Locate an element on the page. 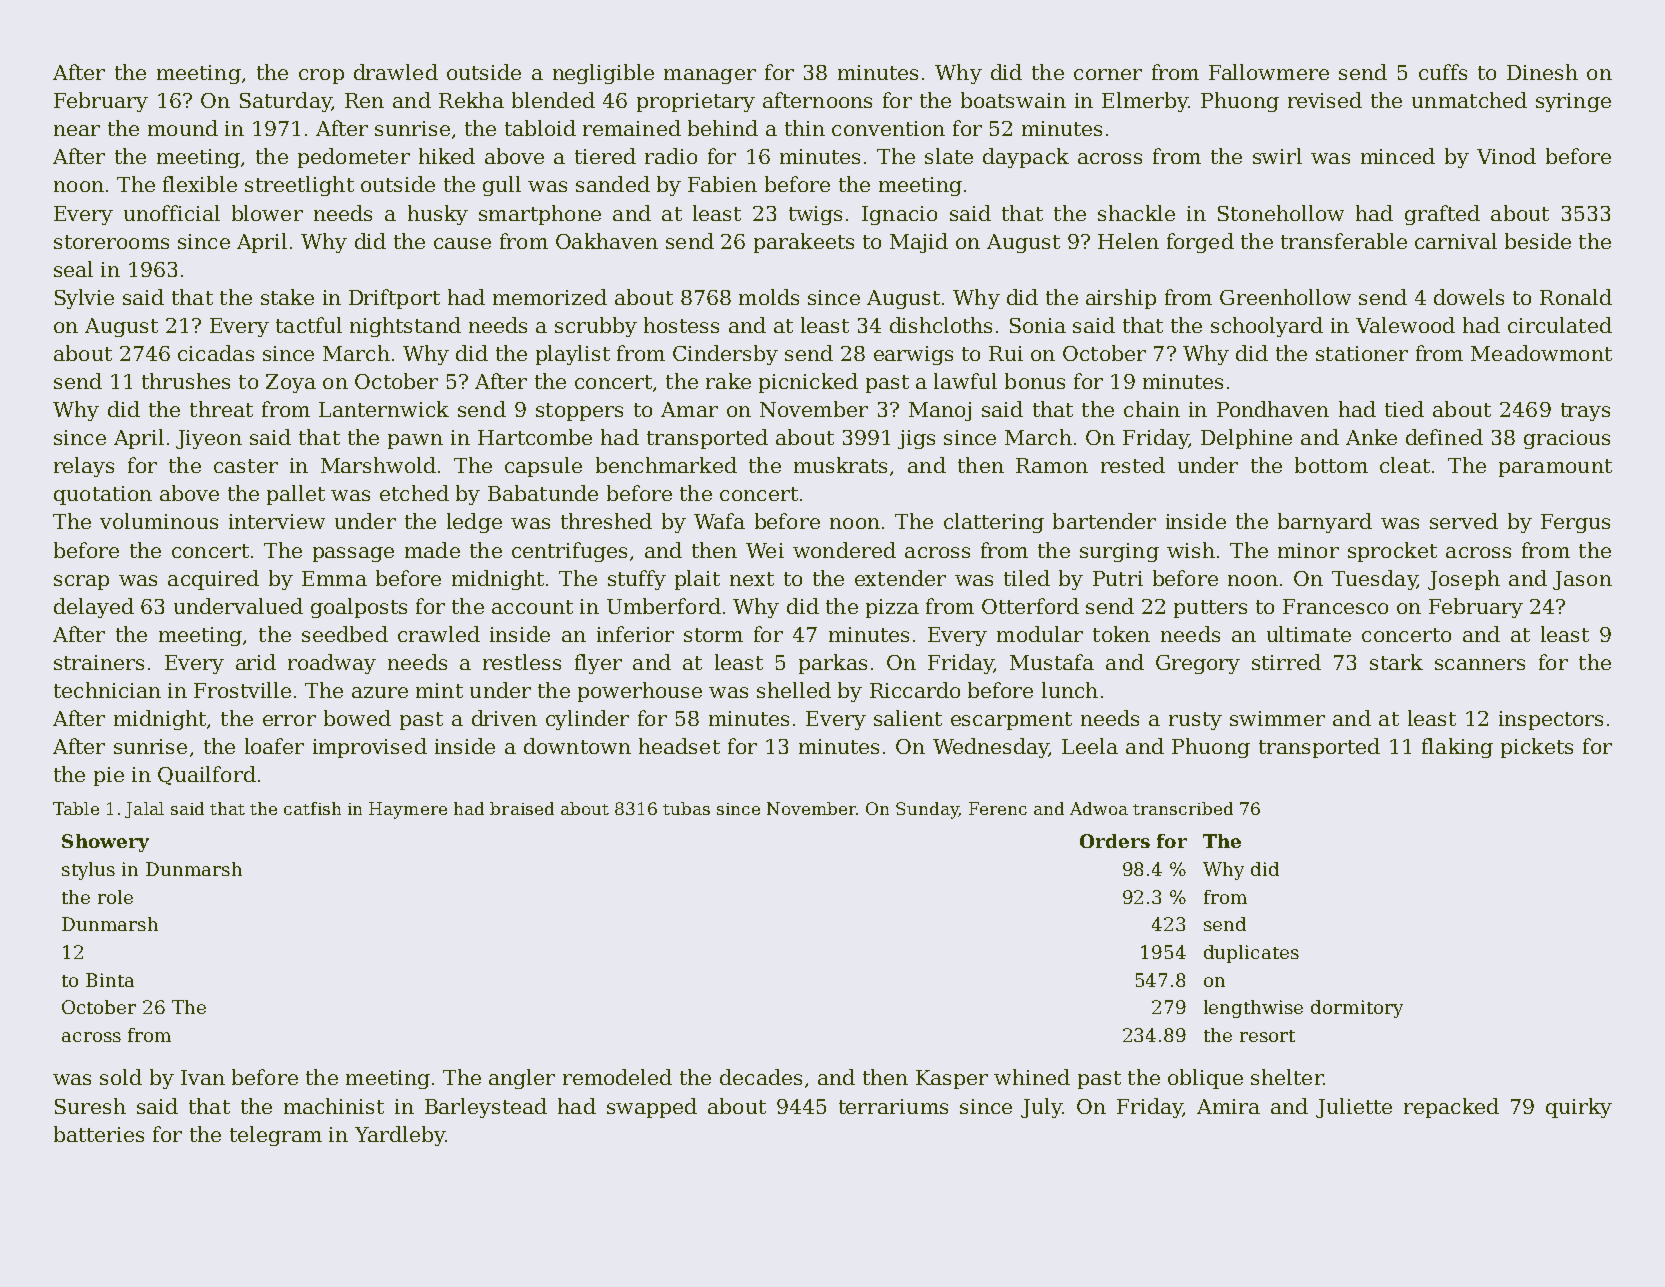 Image resolution: width=1665 pixels, height=1287 pixels. duplicates is located at coordinates (1251, 954).
